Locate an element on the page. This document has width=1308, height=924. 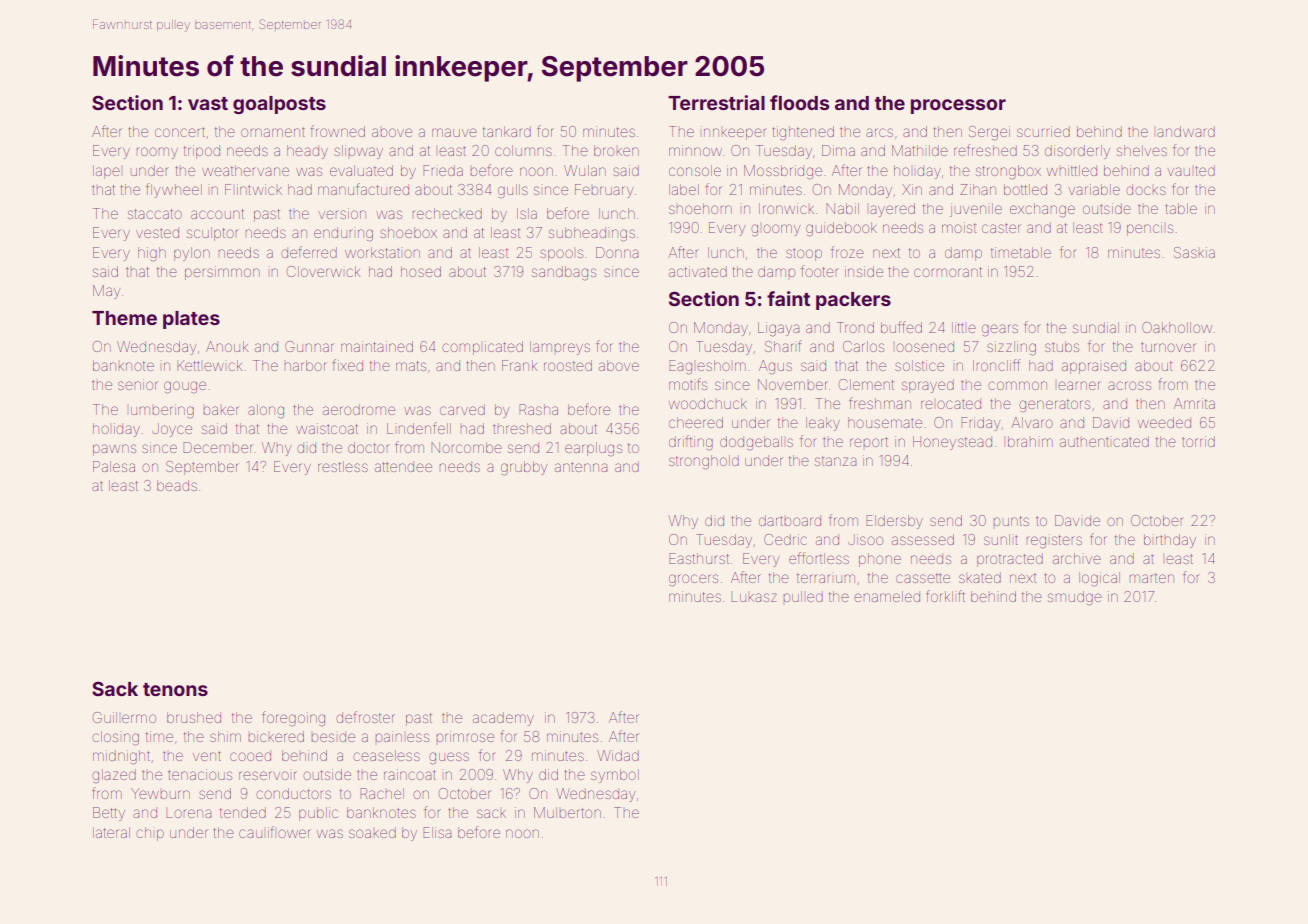
housemate is located at coordinates (885, 422).
